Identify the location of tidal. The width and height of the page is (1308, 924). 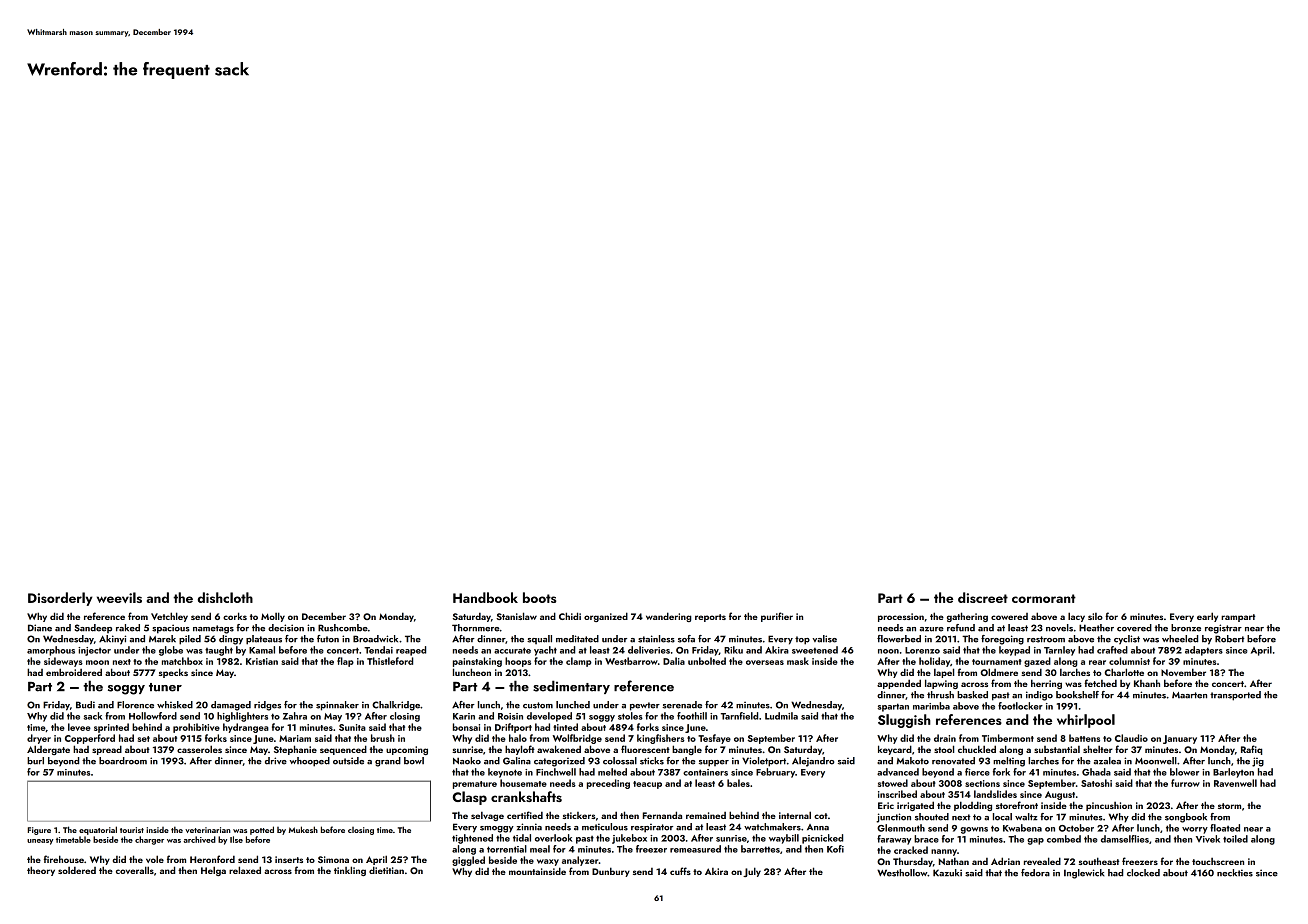
(522, 838).
